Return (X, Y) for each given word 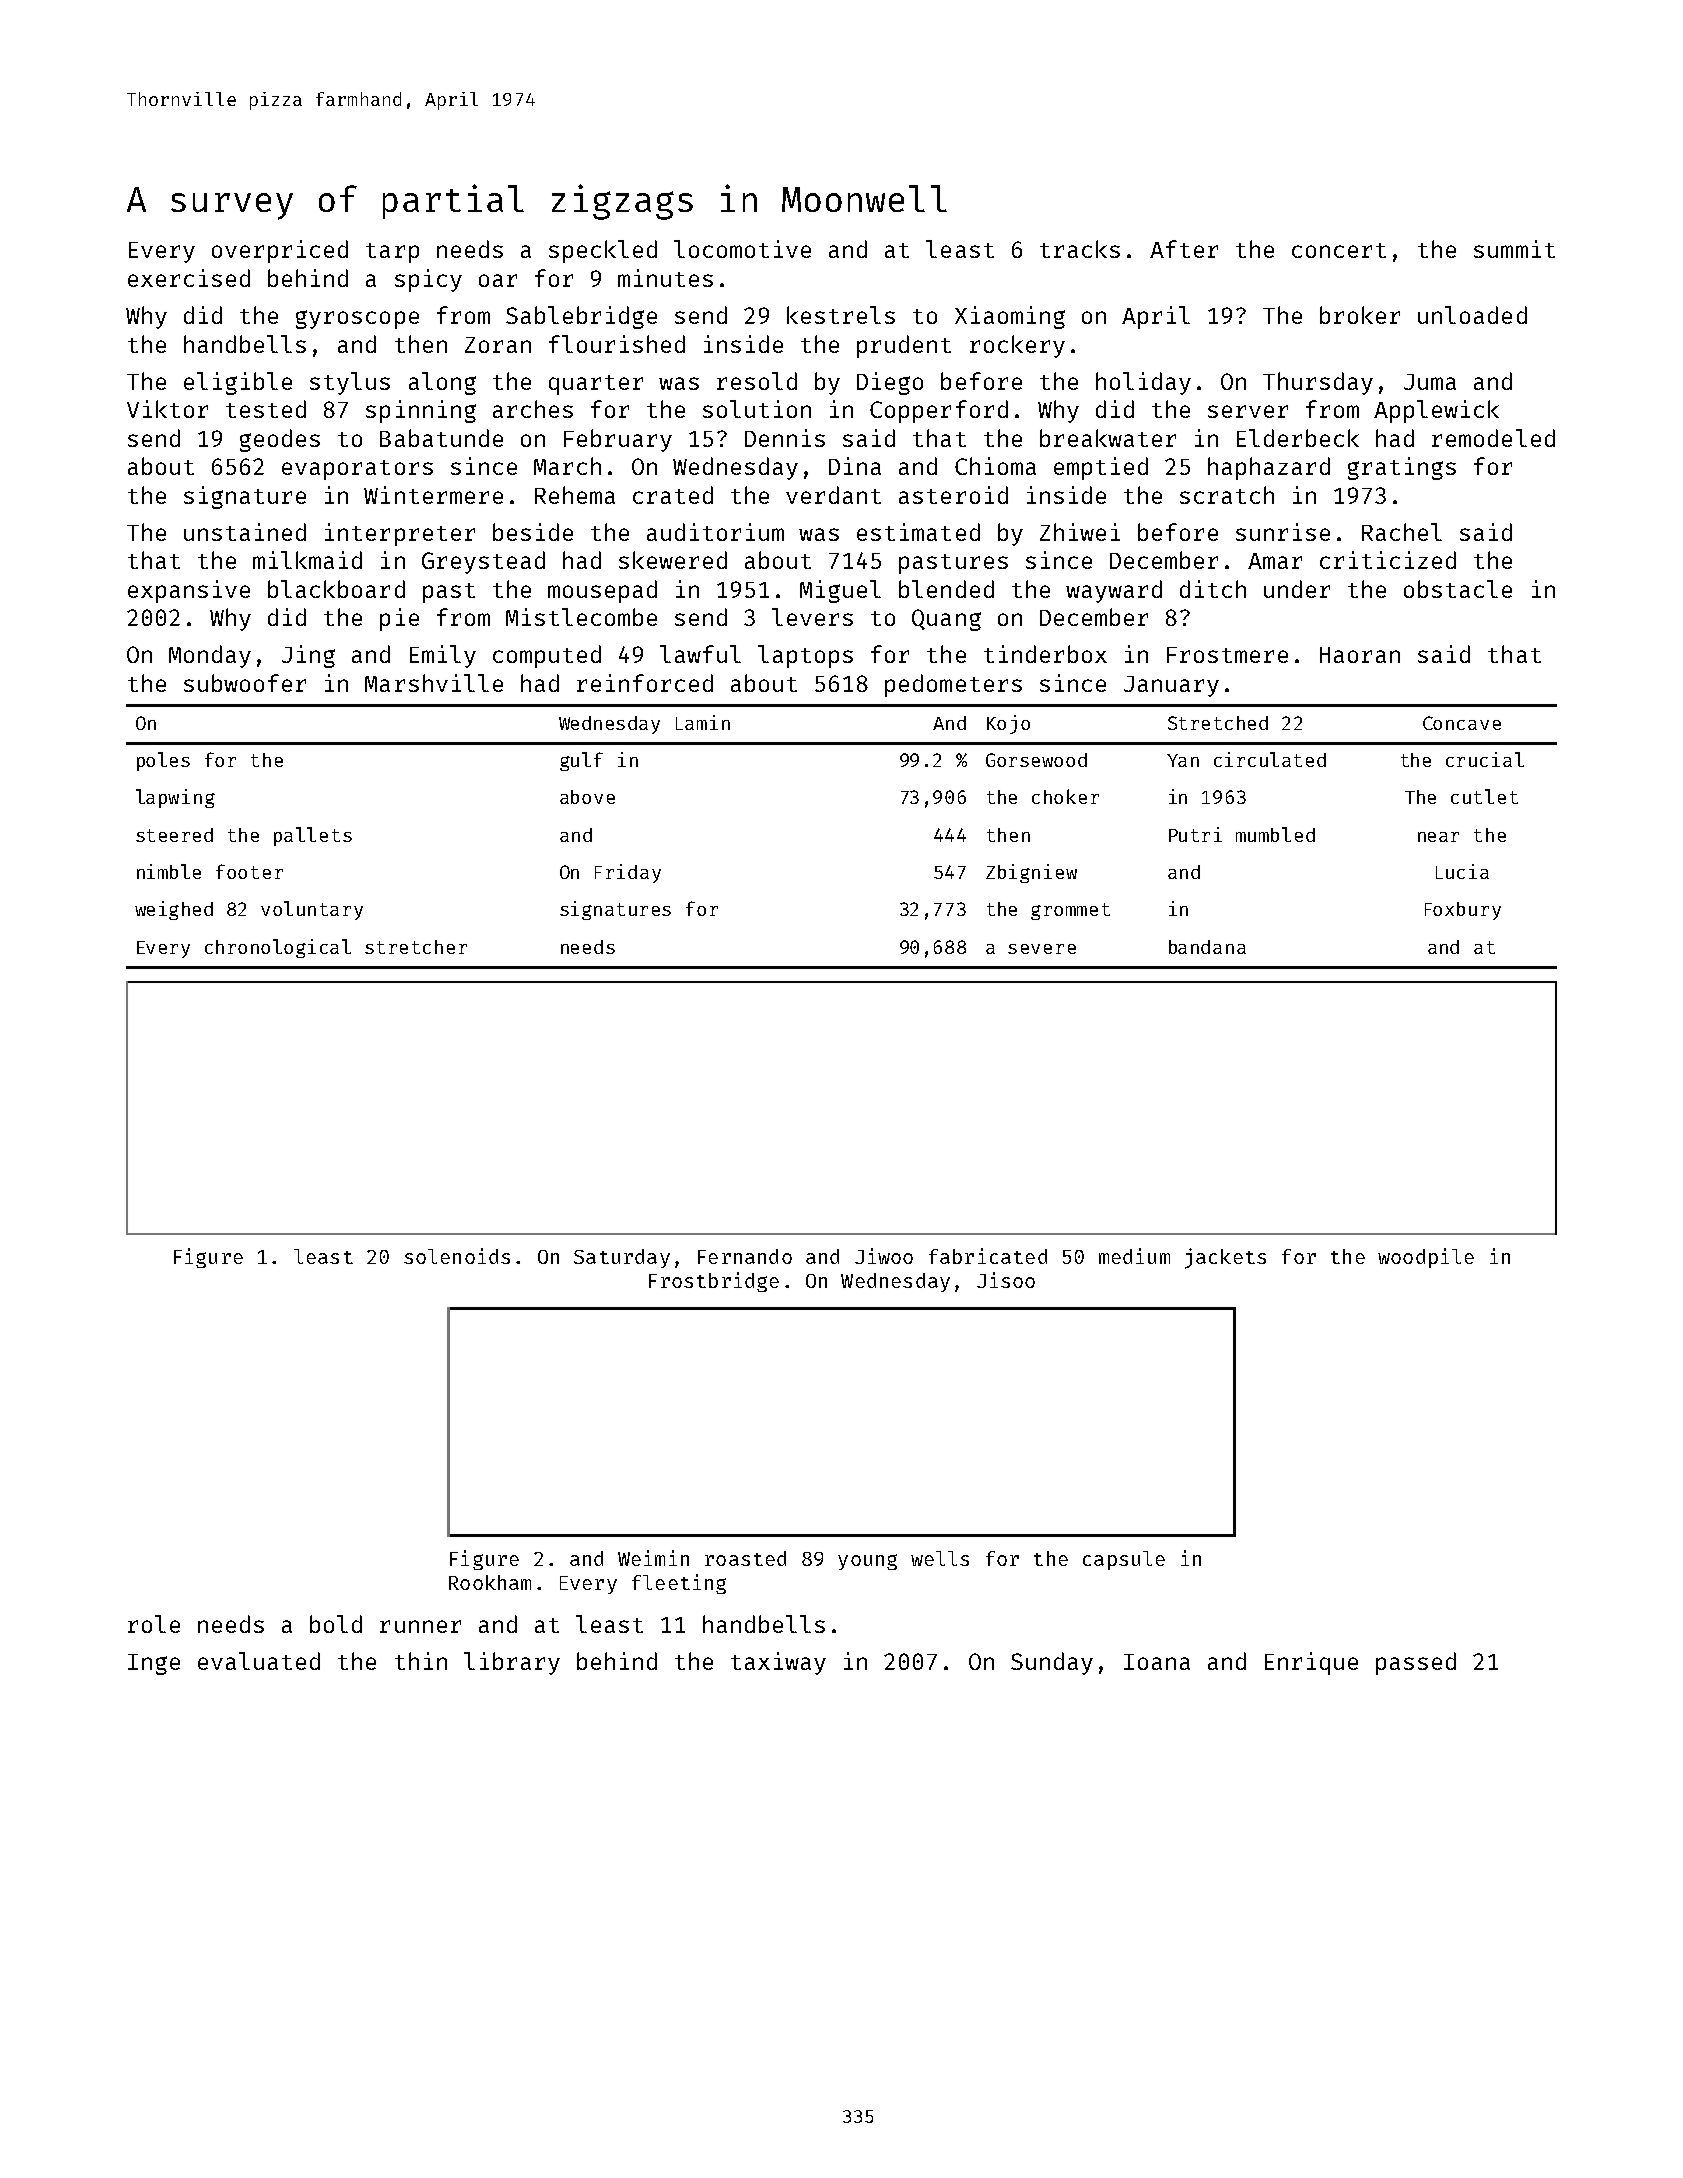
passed (1416, 1663)
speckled (603, 251)
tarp (392, 253)
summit (1514, 249)
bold (336, 1624)
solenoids (457, 1256)
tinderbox (1045, 654)
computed (547, 656)
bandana (1207, 947)
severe (1042, 949)
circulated (1270, 759)
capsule (1124, 1560)
